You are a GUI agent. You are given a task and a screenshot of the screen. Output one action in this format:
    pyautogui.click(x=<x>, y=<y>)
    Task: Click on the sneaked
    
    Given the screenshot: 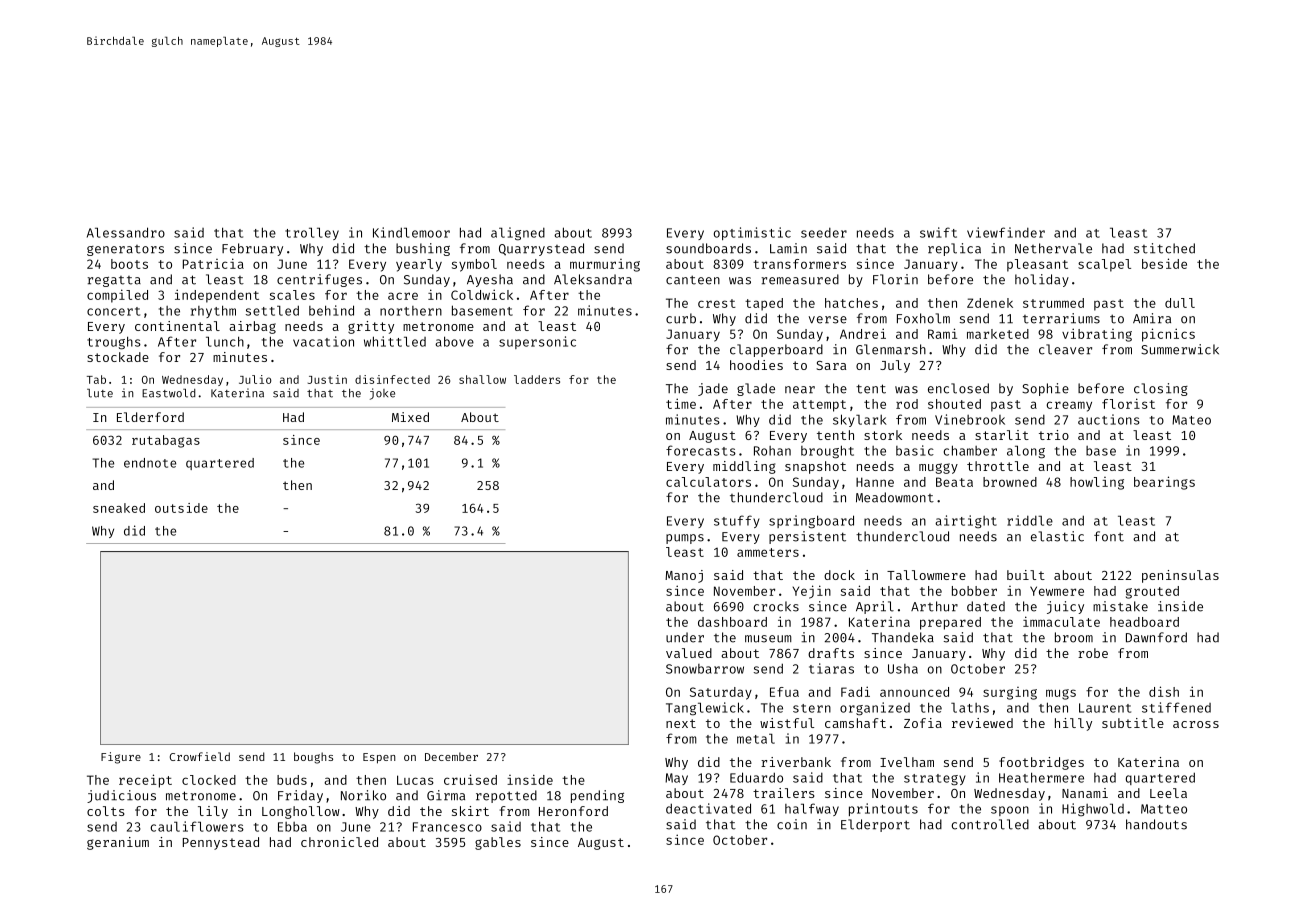 What is the action you would take?
    pyautogui.click(x=119, y=508)
